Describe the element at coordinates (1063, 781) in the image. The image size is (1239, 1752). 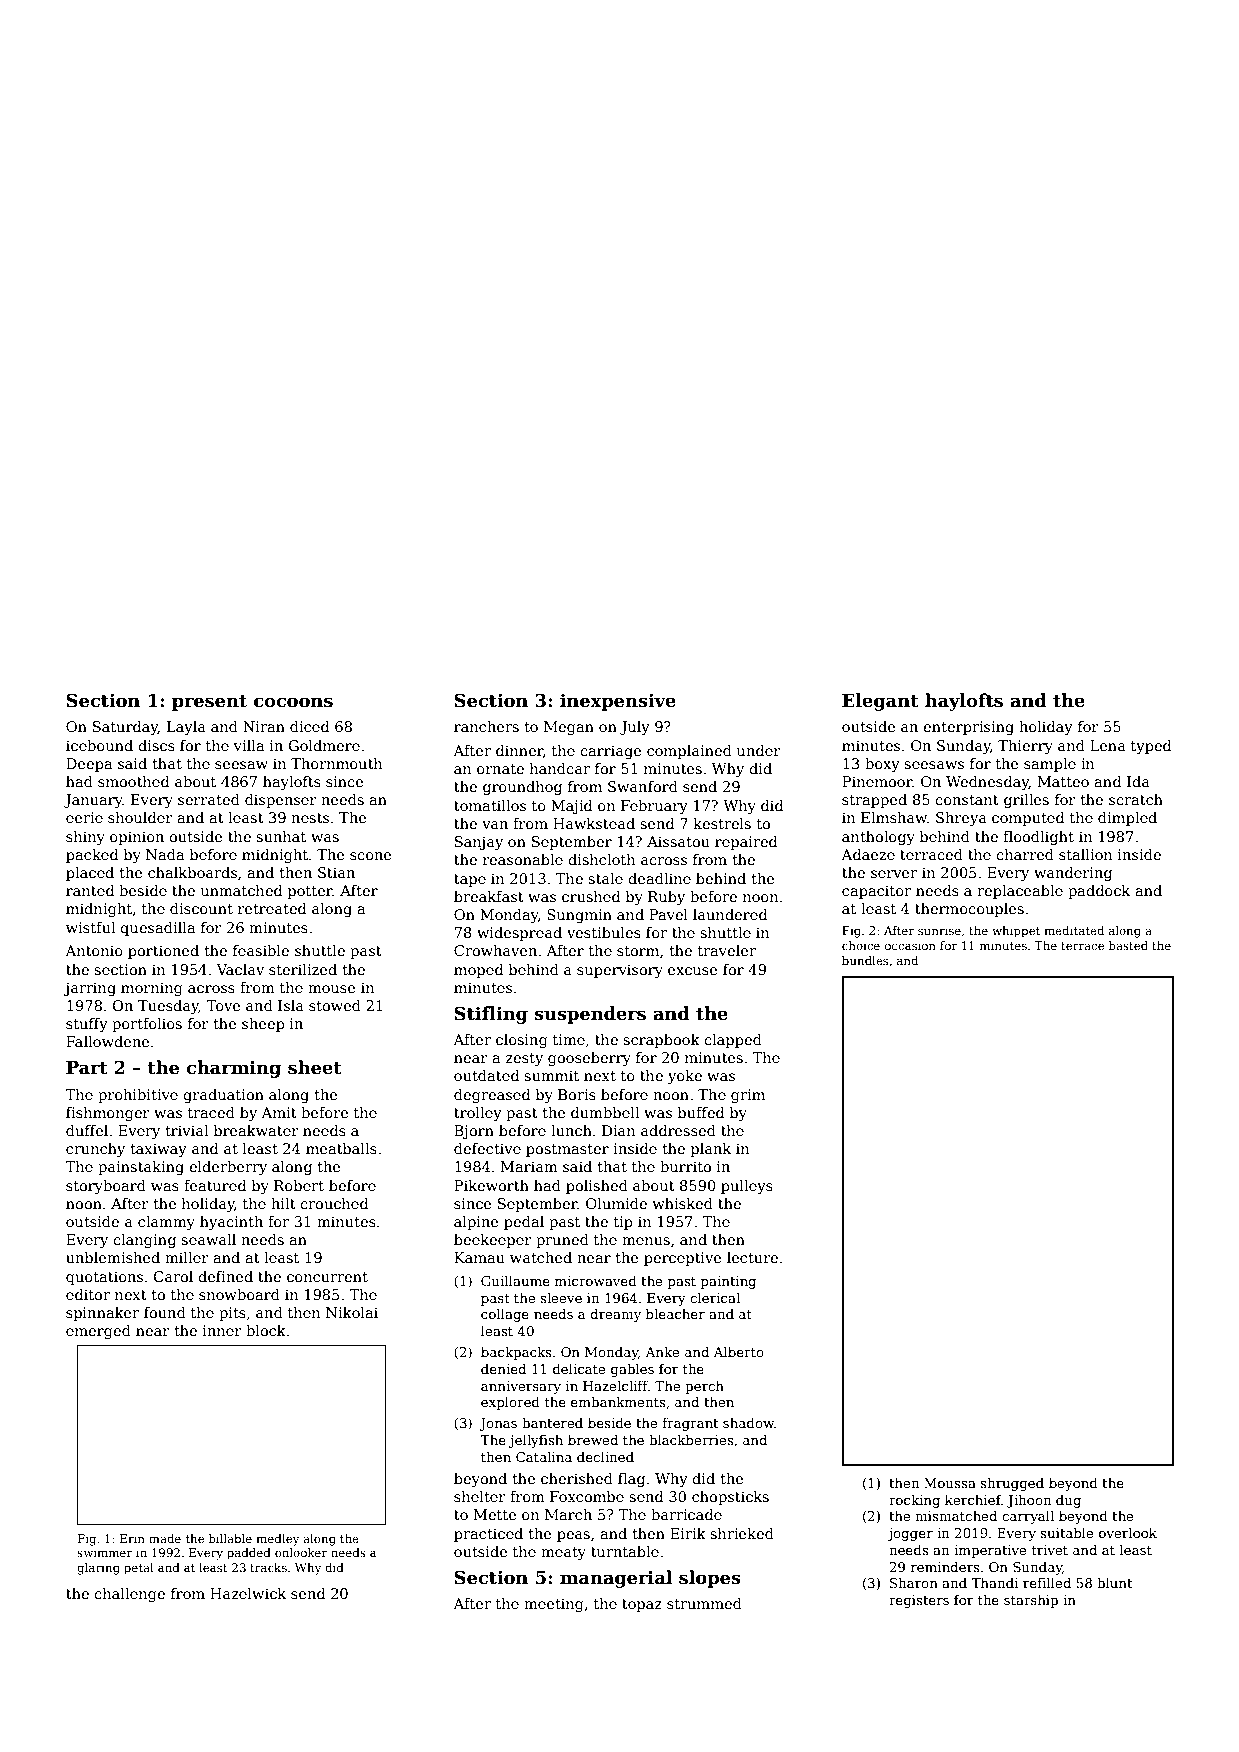
I see `Matteo` at that location.
